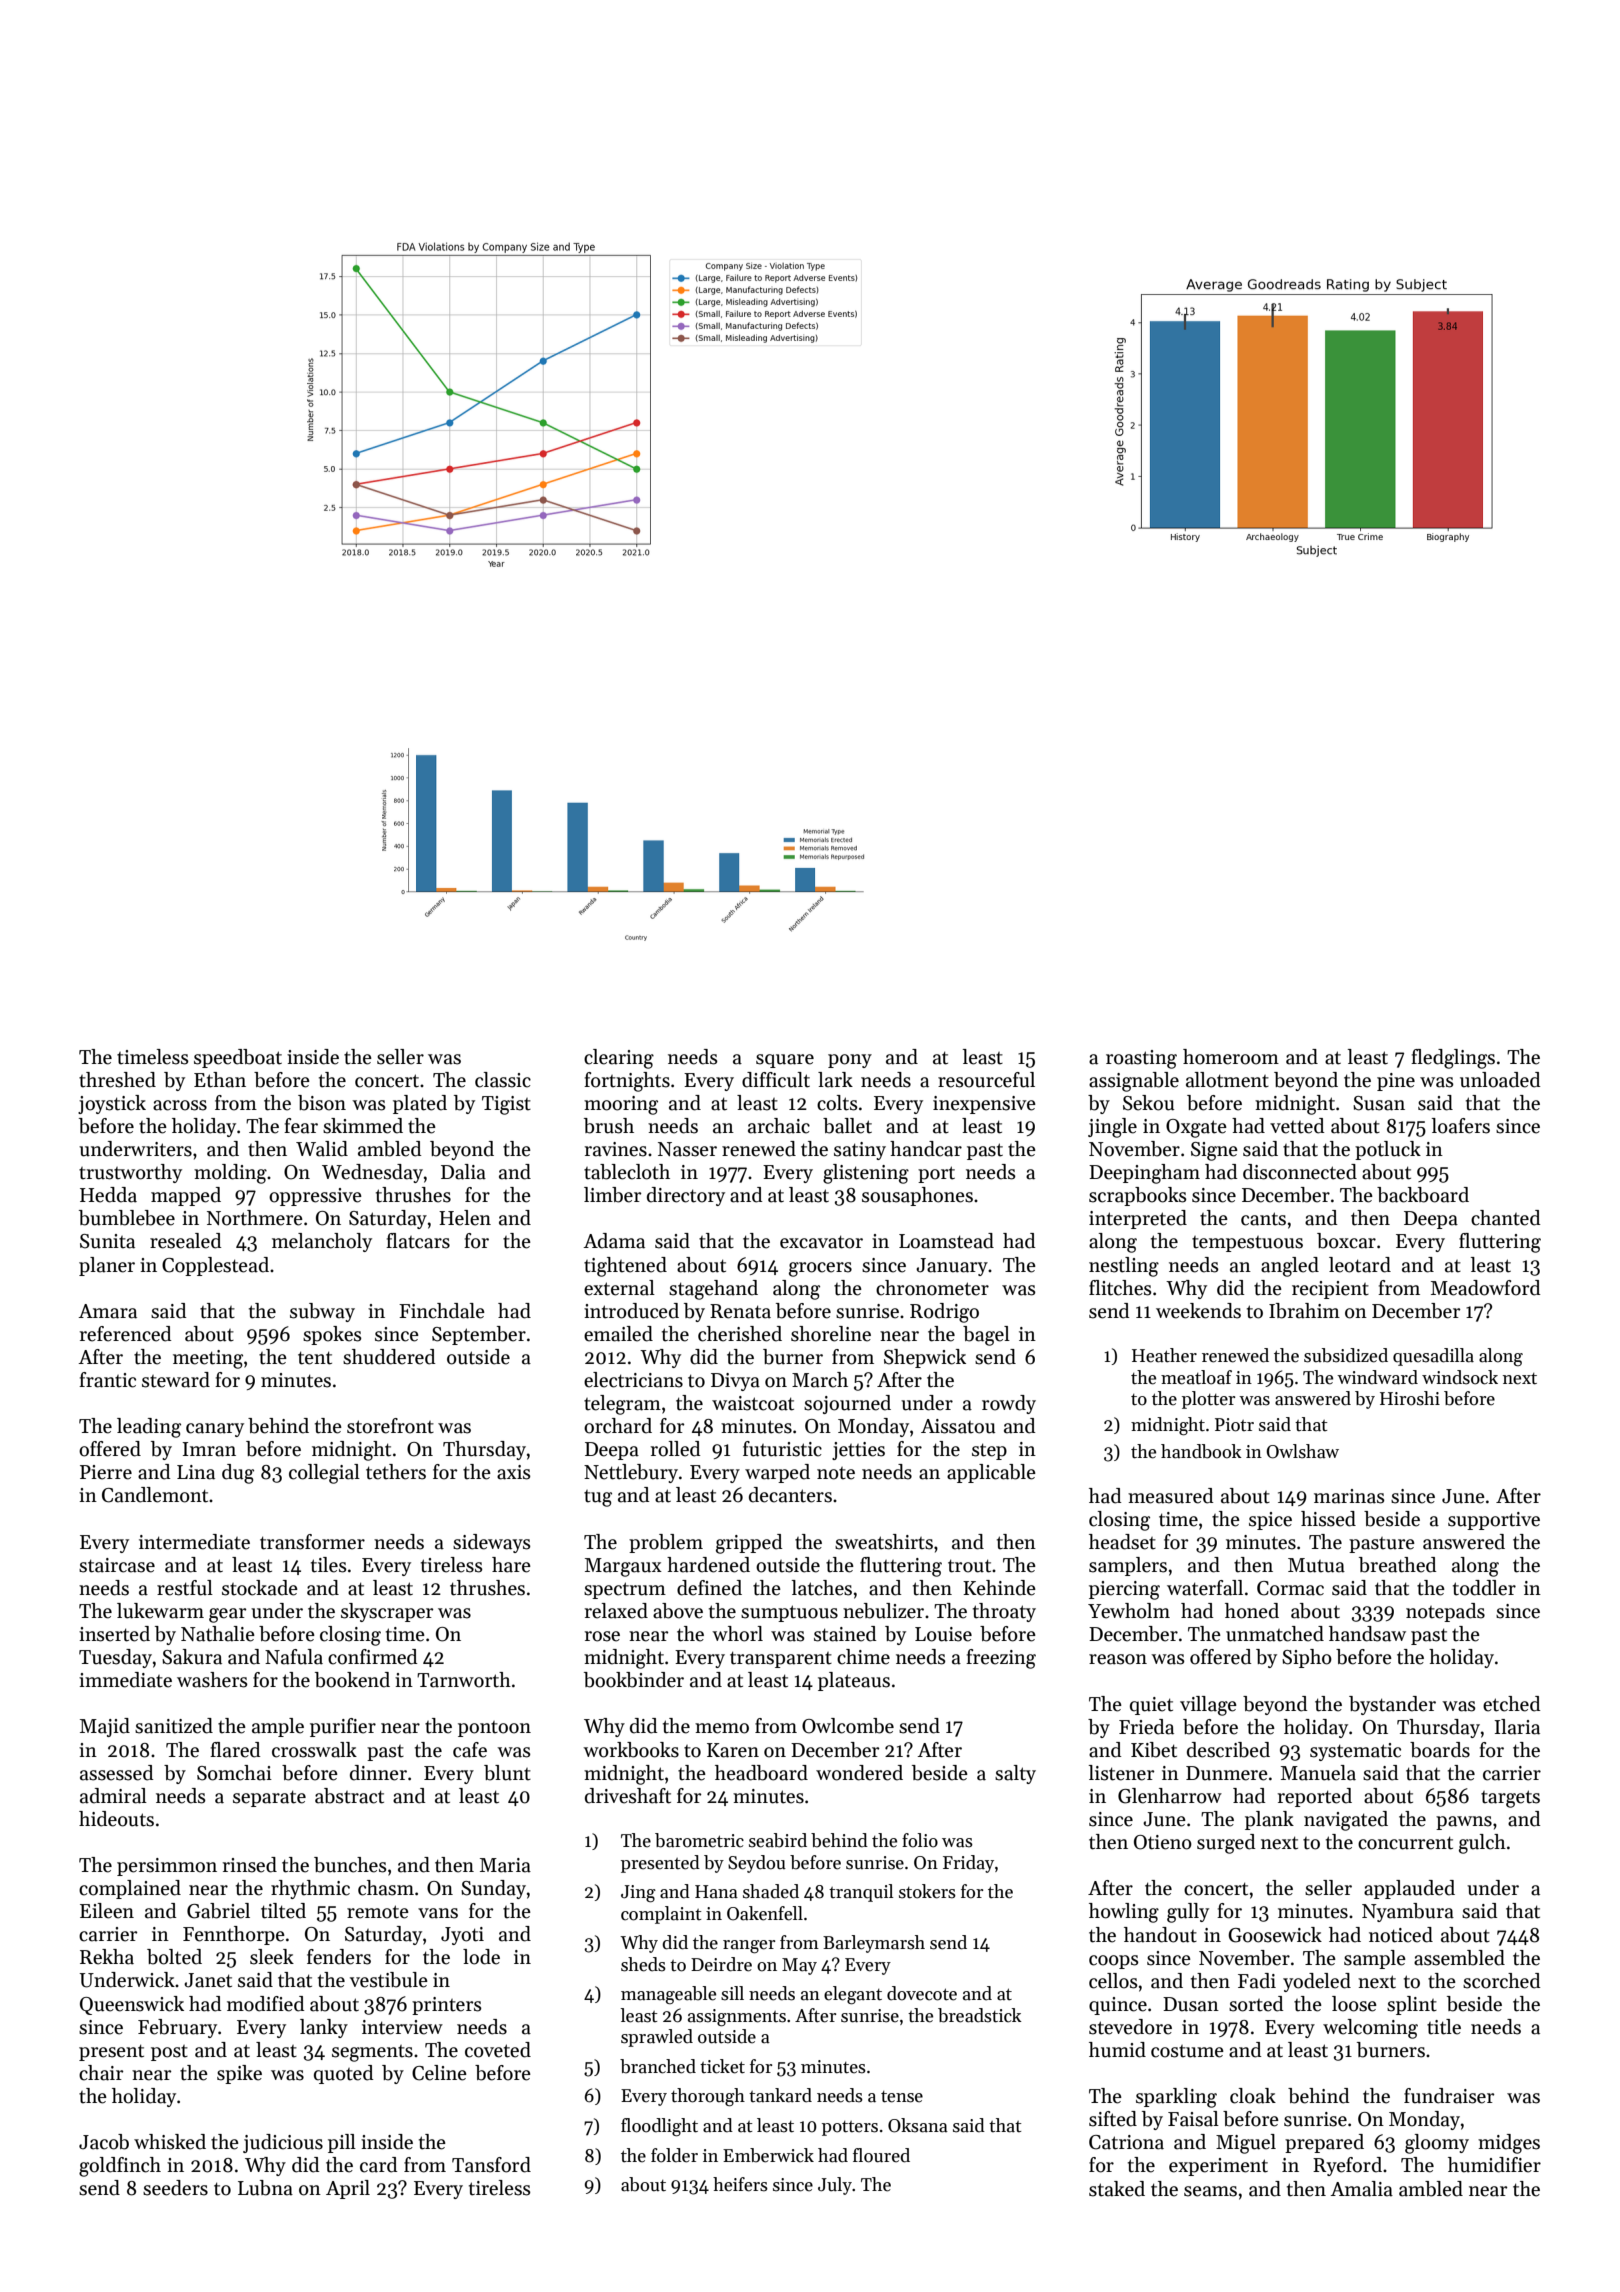 This image has height=2292, width=1620. Describe the element at coordinates (1461, 1126) in the image. I see `loafers` at that location.
